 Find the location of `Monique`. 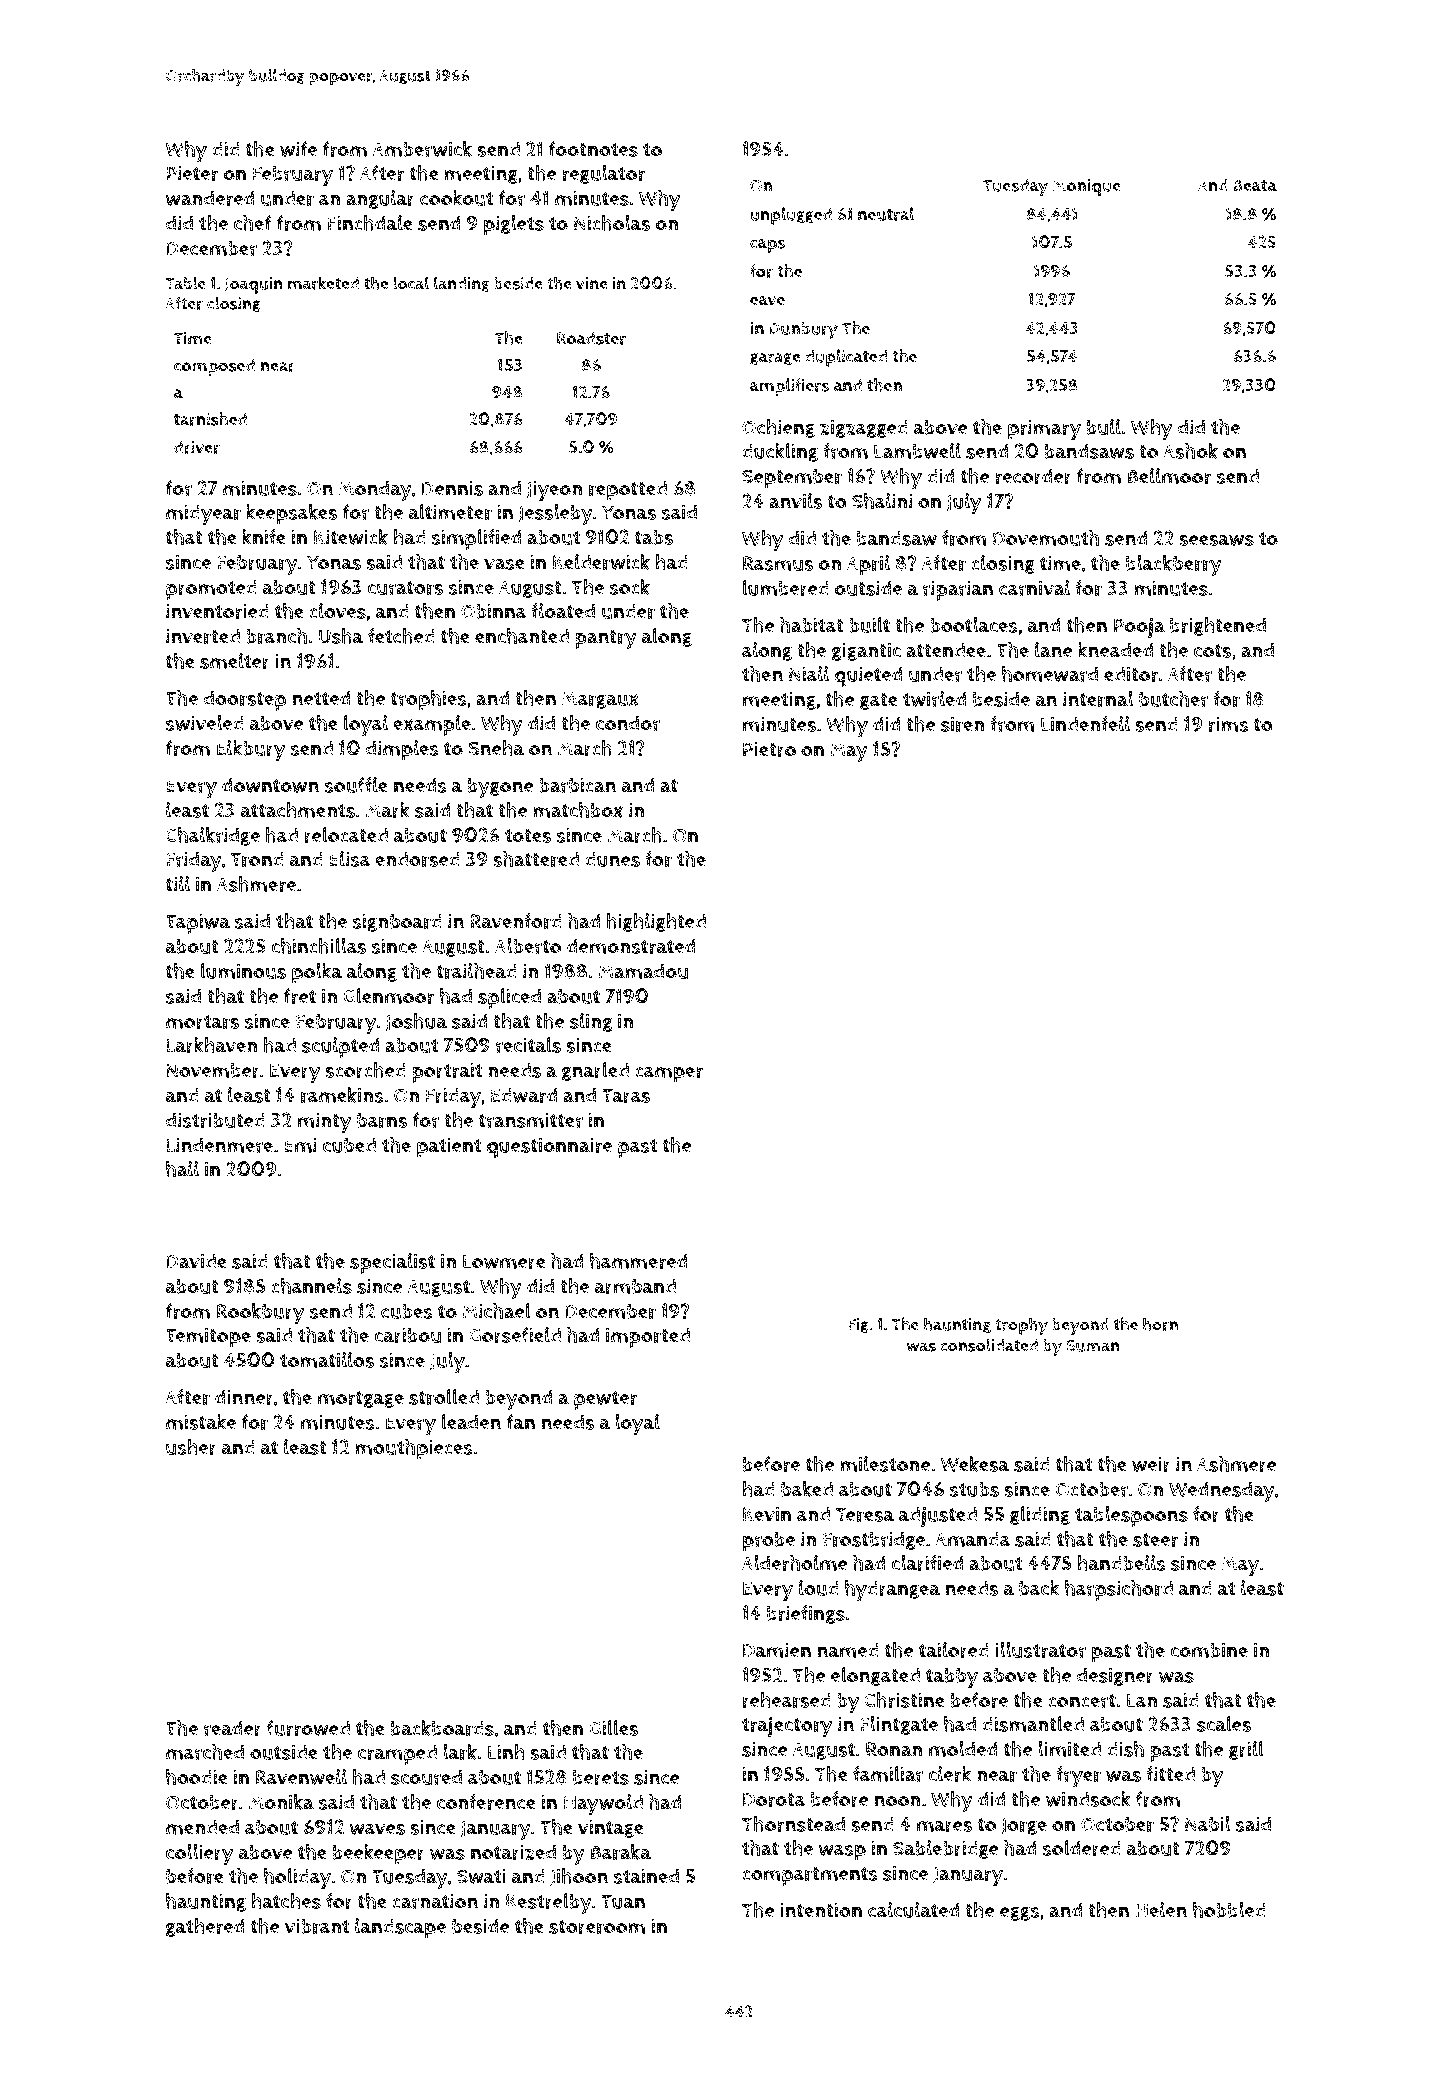

Monique is located at coordinates (1087, 187).
